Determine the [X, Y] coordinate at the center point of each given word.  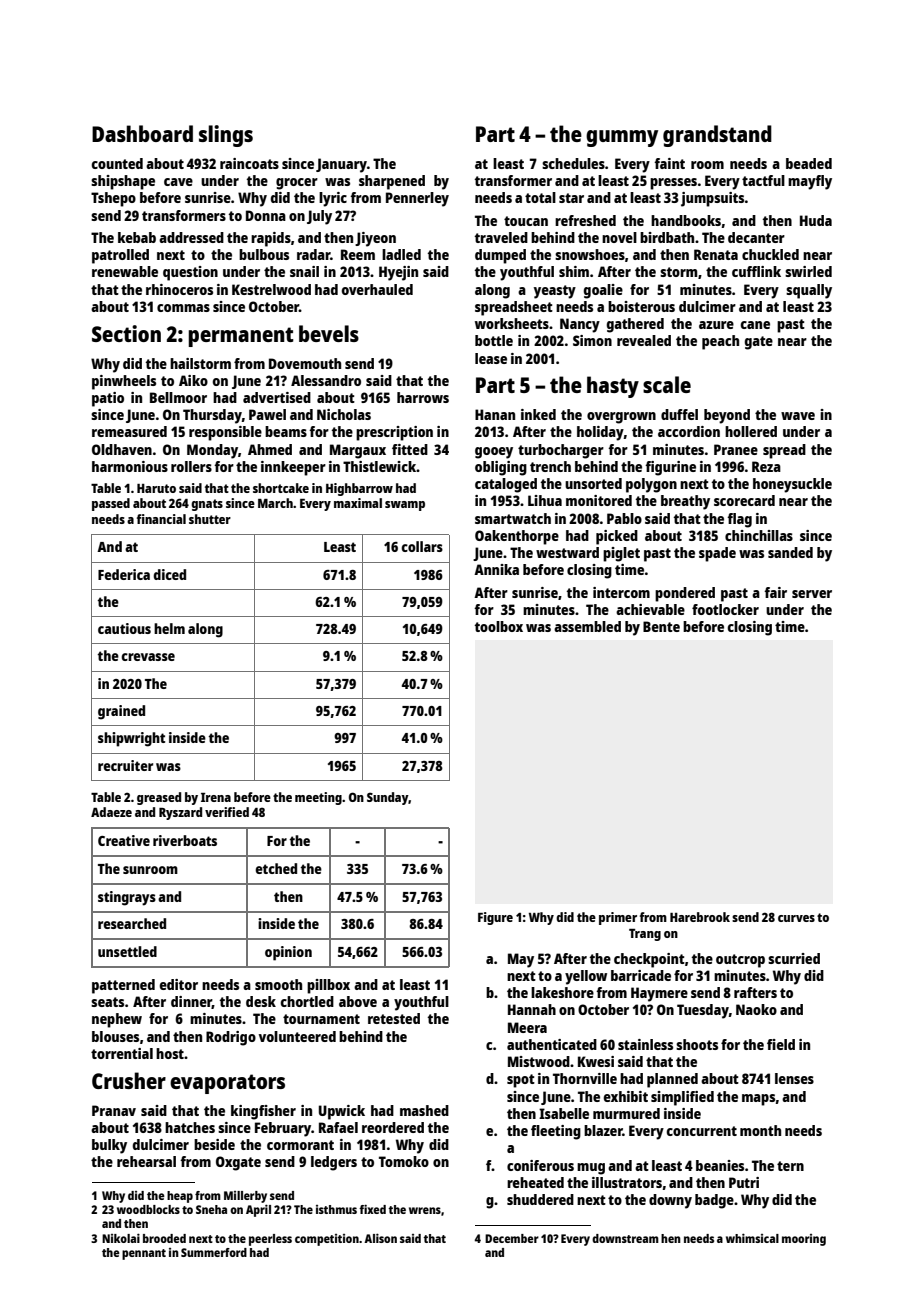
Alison [380, 1238]
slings [226, 136]
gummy [622, 138]
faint [669, 163]
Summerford [214, 1252]
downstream [625, 1238]
